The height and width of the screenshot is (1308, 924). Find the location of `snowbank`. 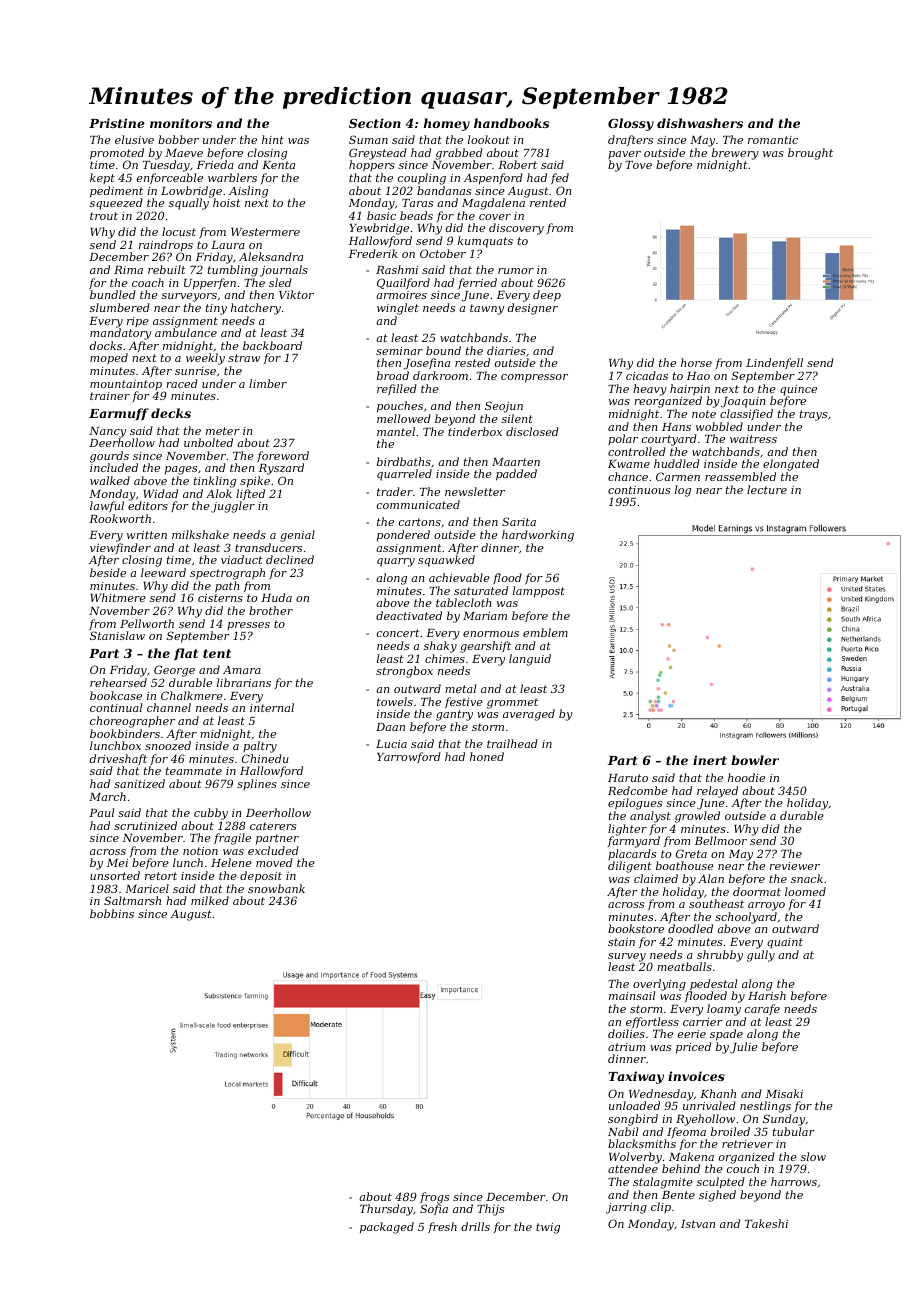

snowbank is located at coordinates (276, 888).
